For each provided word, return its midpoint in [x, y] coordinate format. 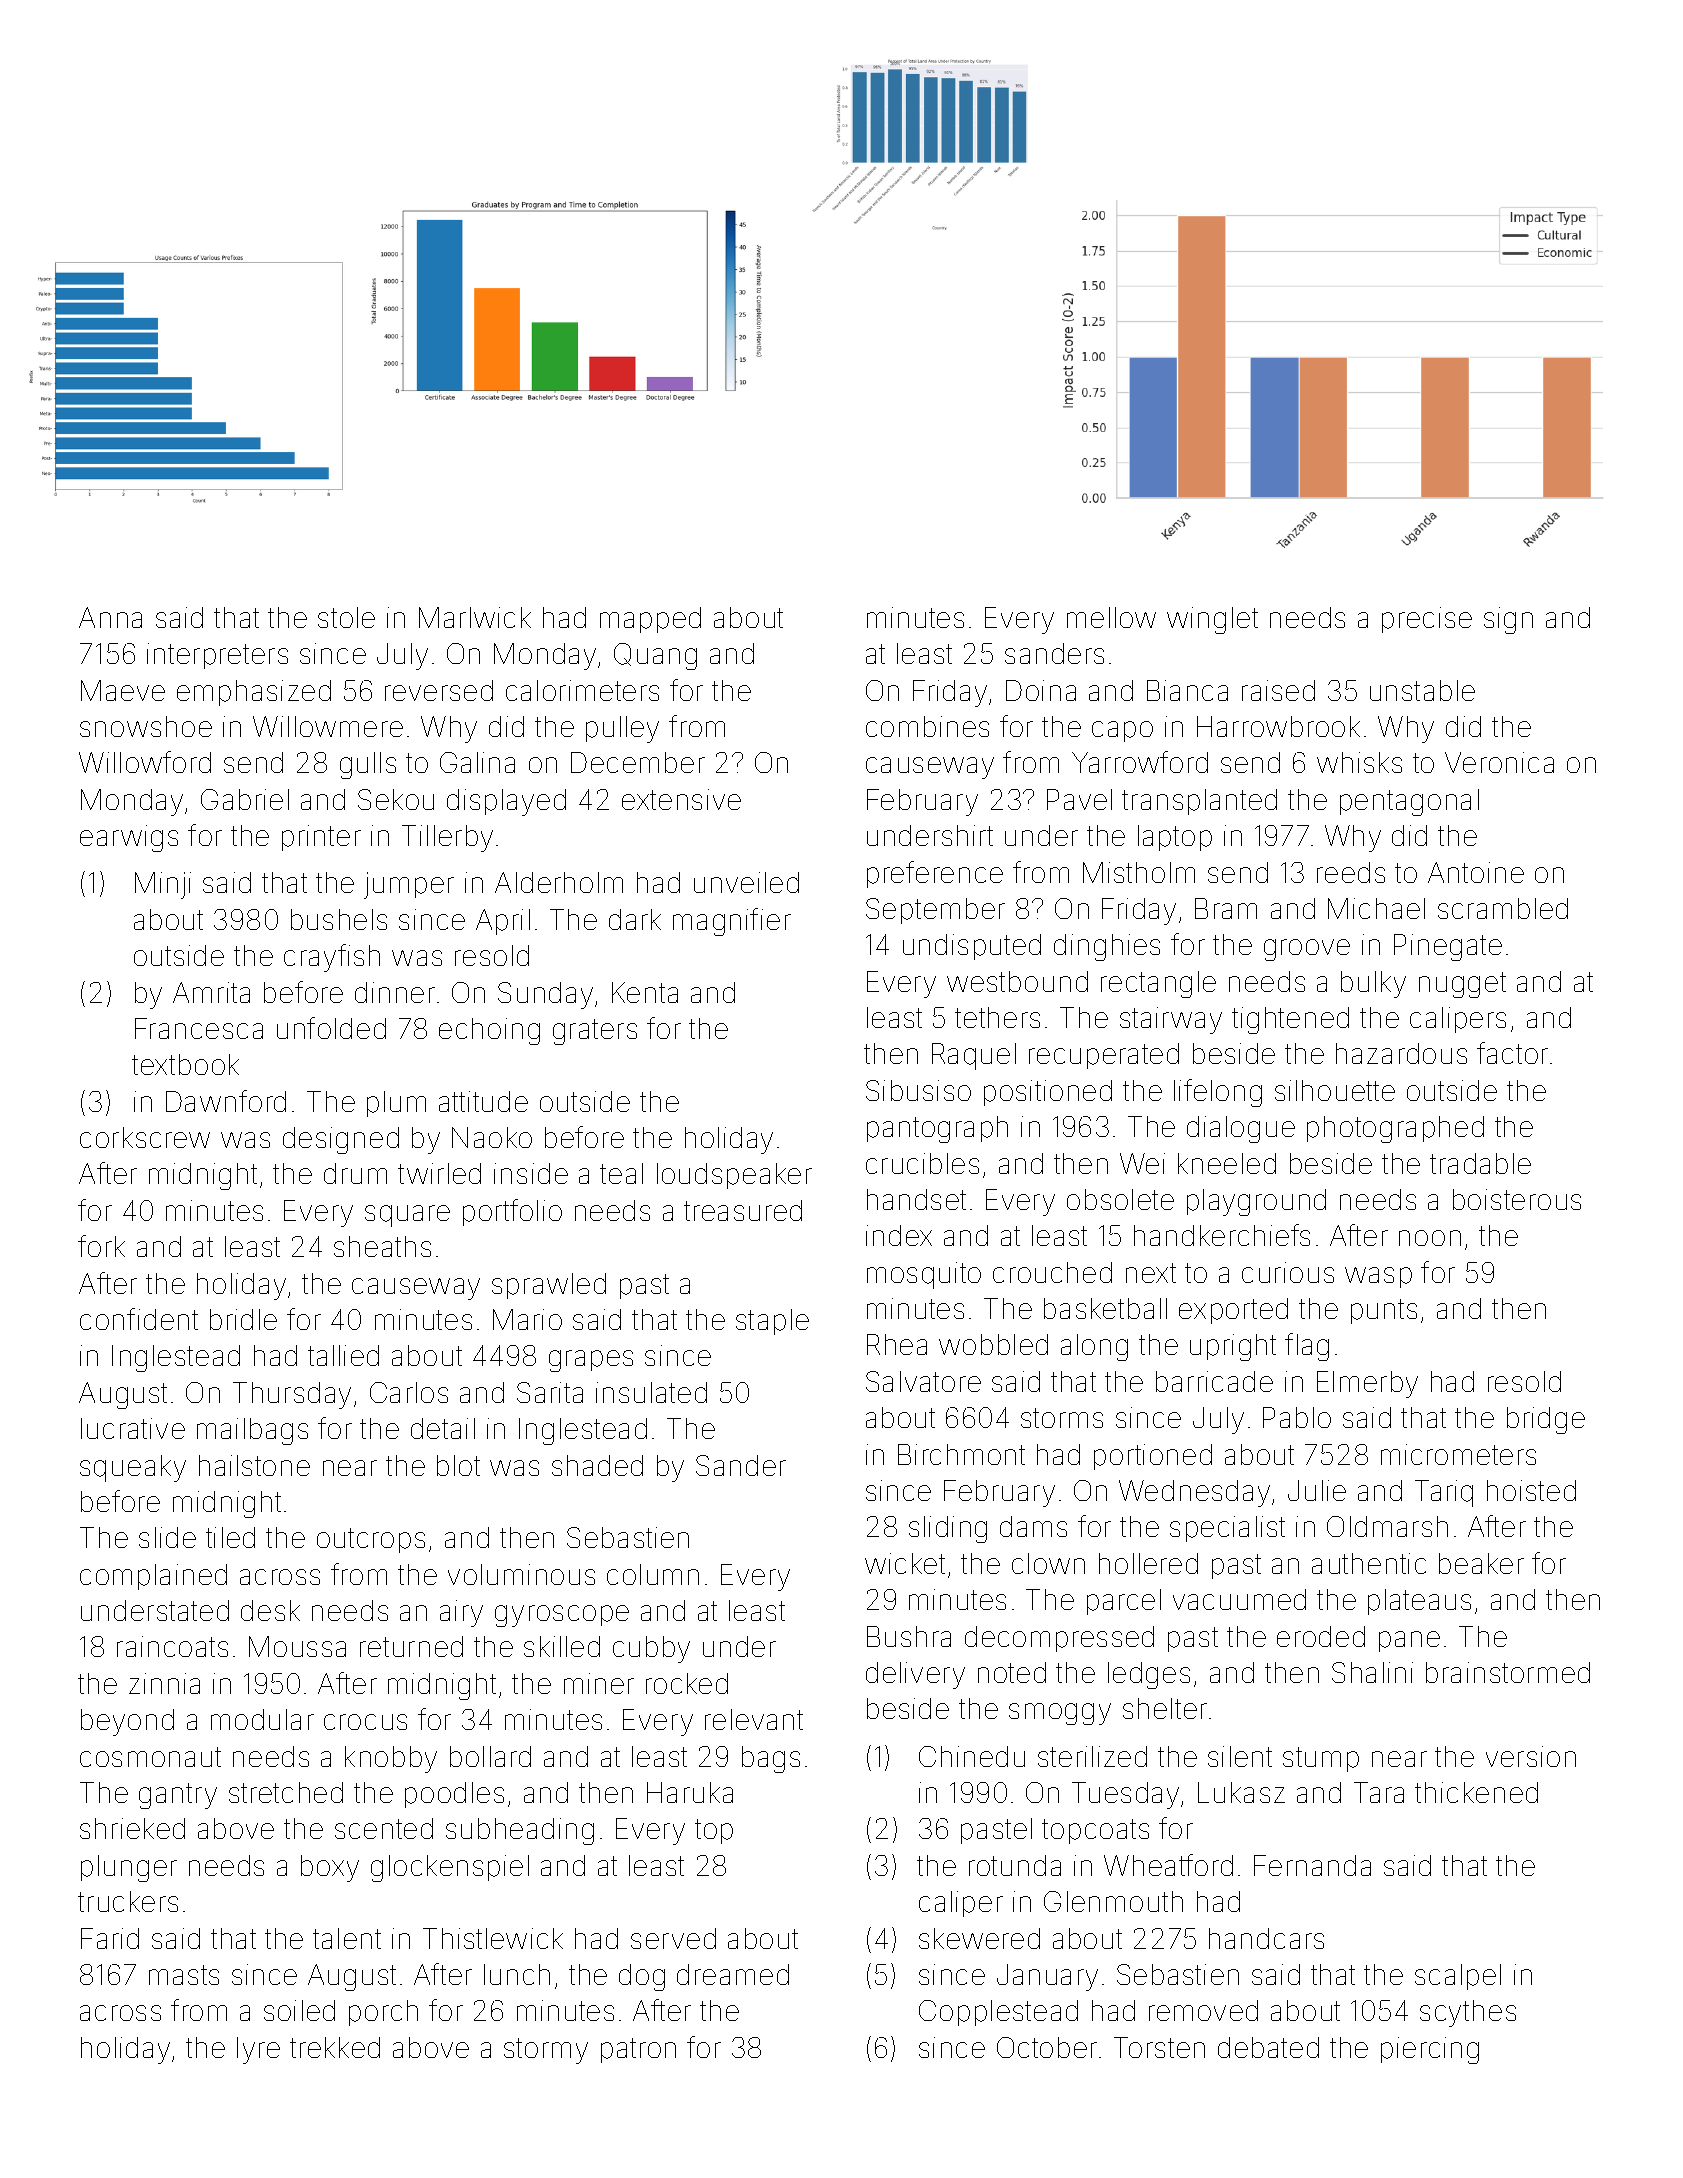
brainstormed [1508, 1672]
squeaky [133, 1468]
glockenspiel [450, 1868]
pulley [622, 729]
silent [1240, 1756]
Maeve [123, 690]
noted [1012, 1672]
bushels [339, 919]
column [653, 1574]
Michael [1376, 908]
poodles [454, 1795]
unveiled [746, 882]
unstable [1422, 690]
